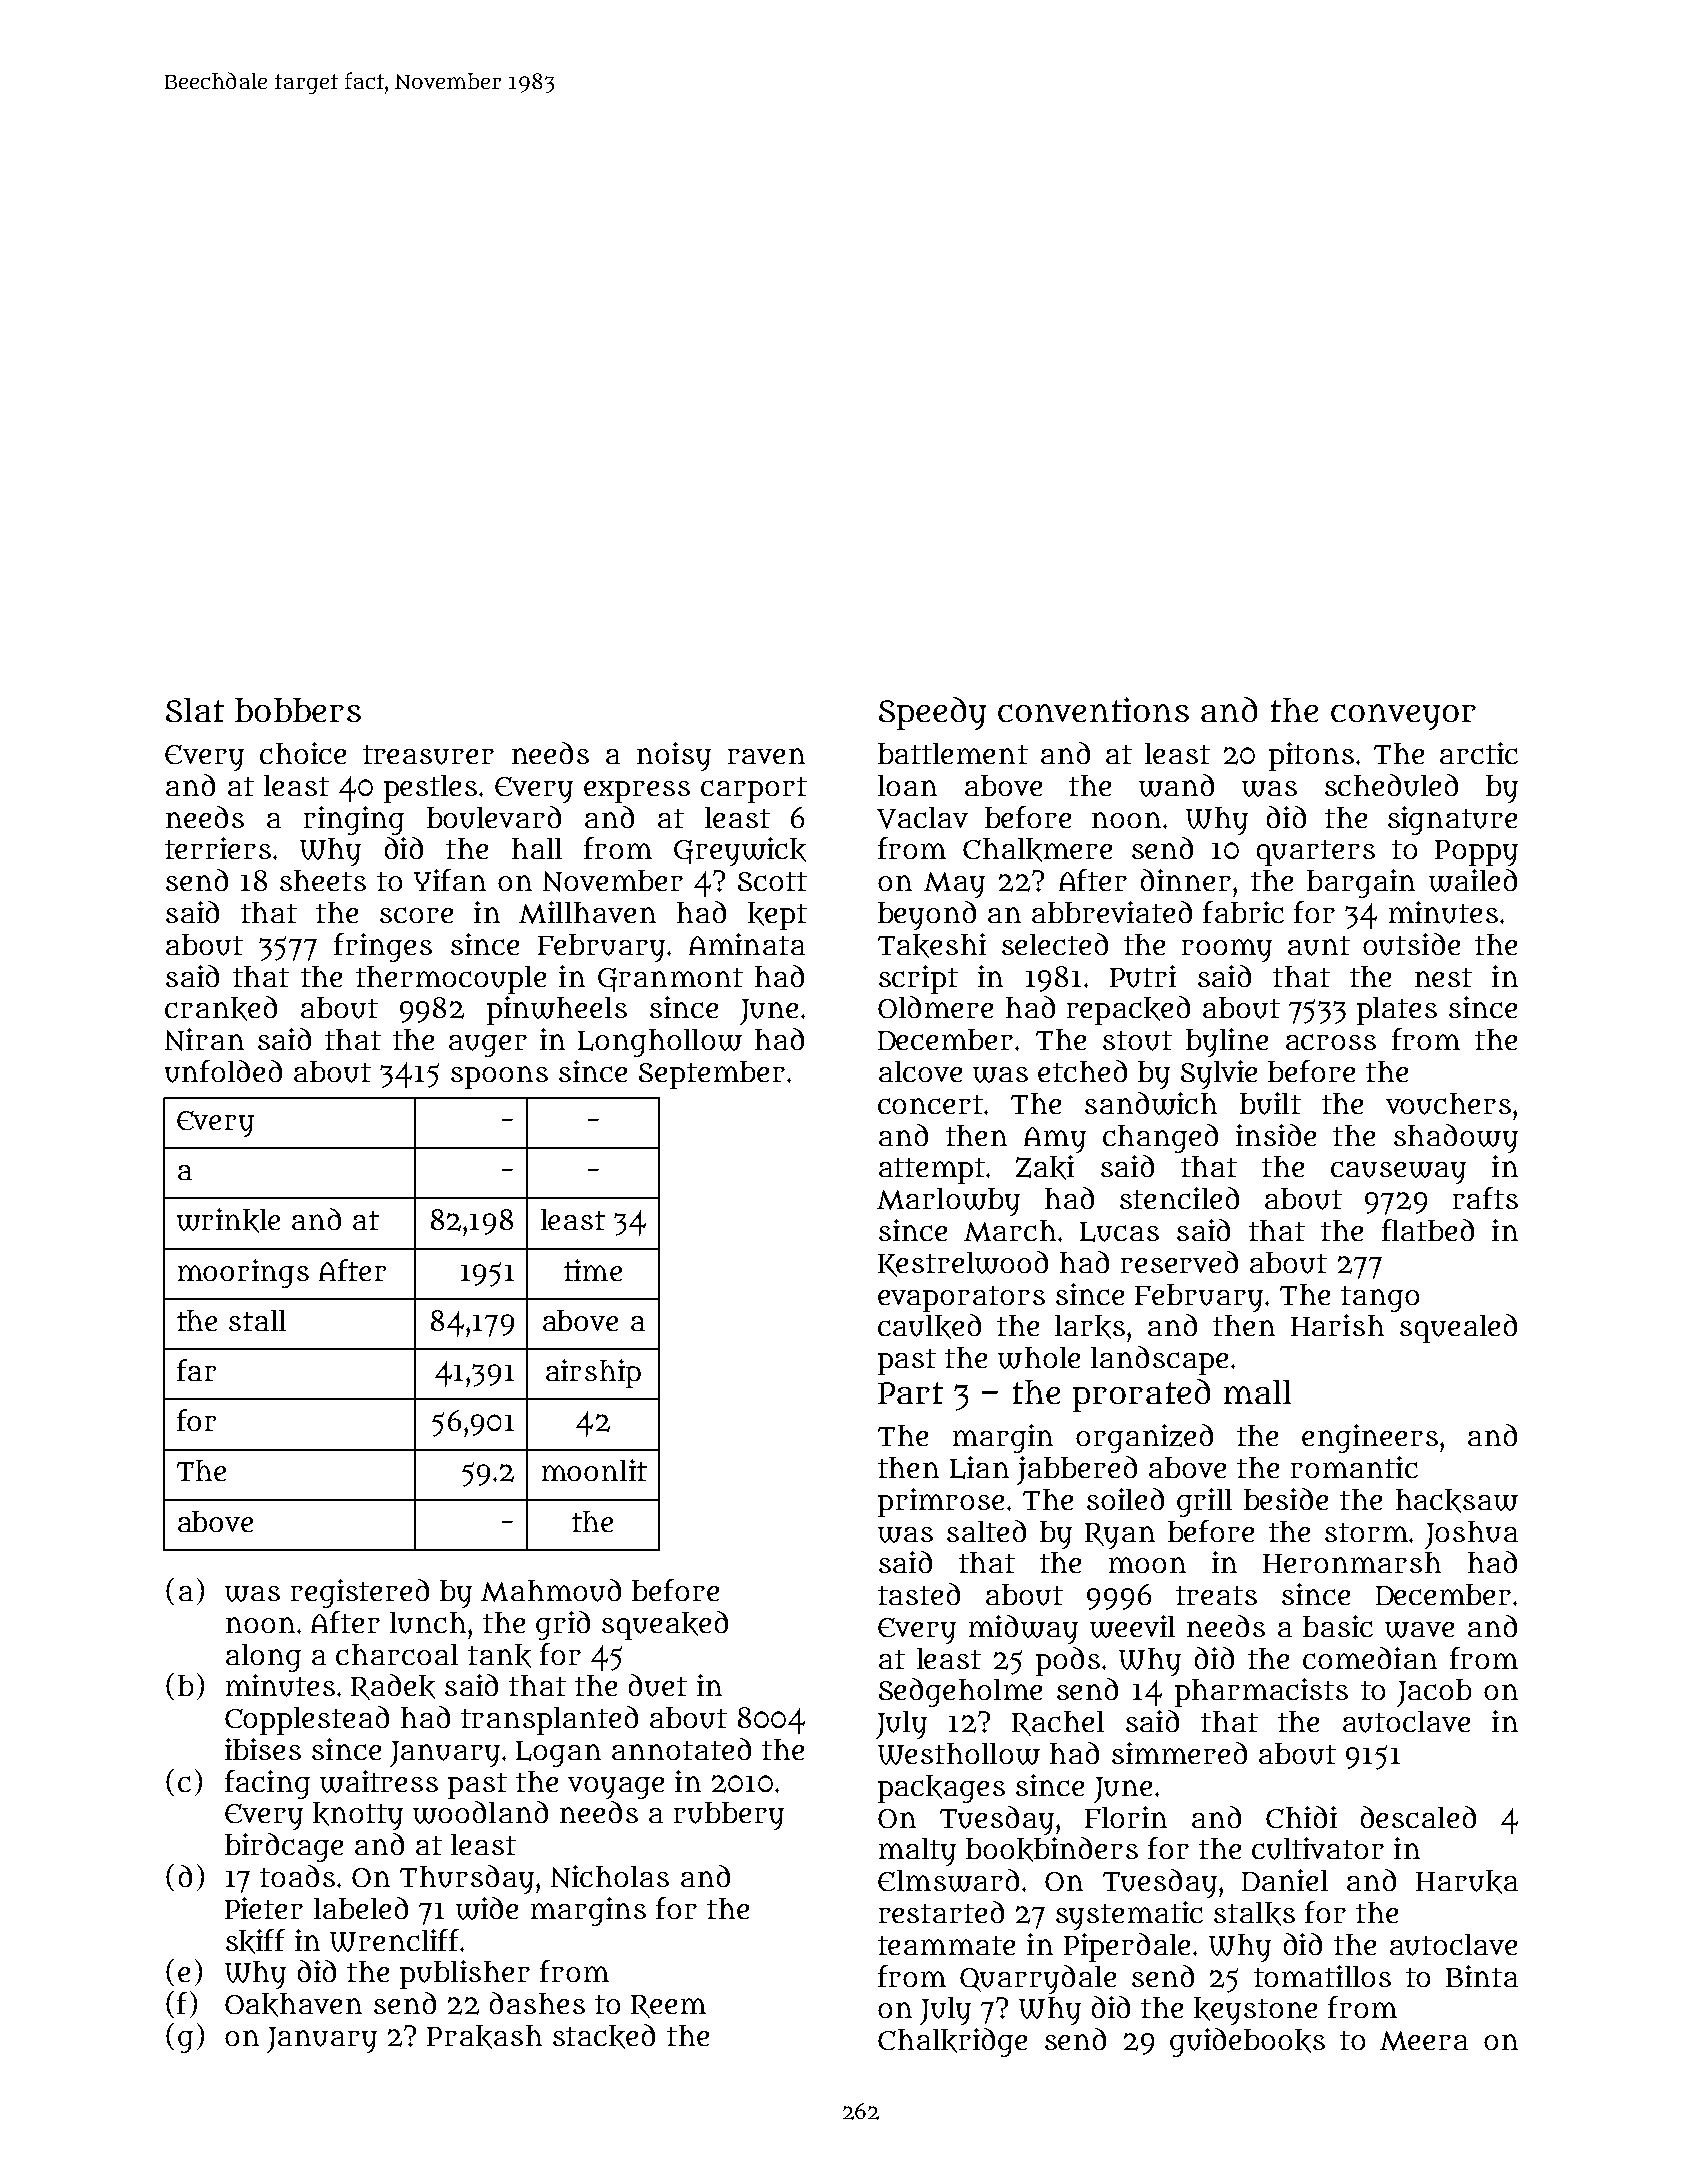 The height and width of the screenshot is (2178, 1683). I want to click on Jacob, so click(1434, 1693).
